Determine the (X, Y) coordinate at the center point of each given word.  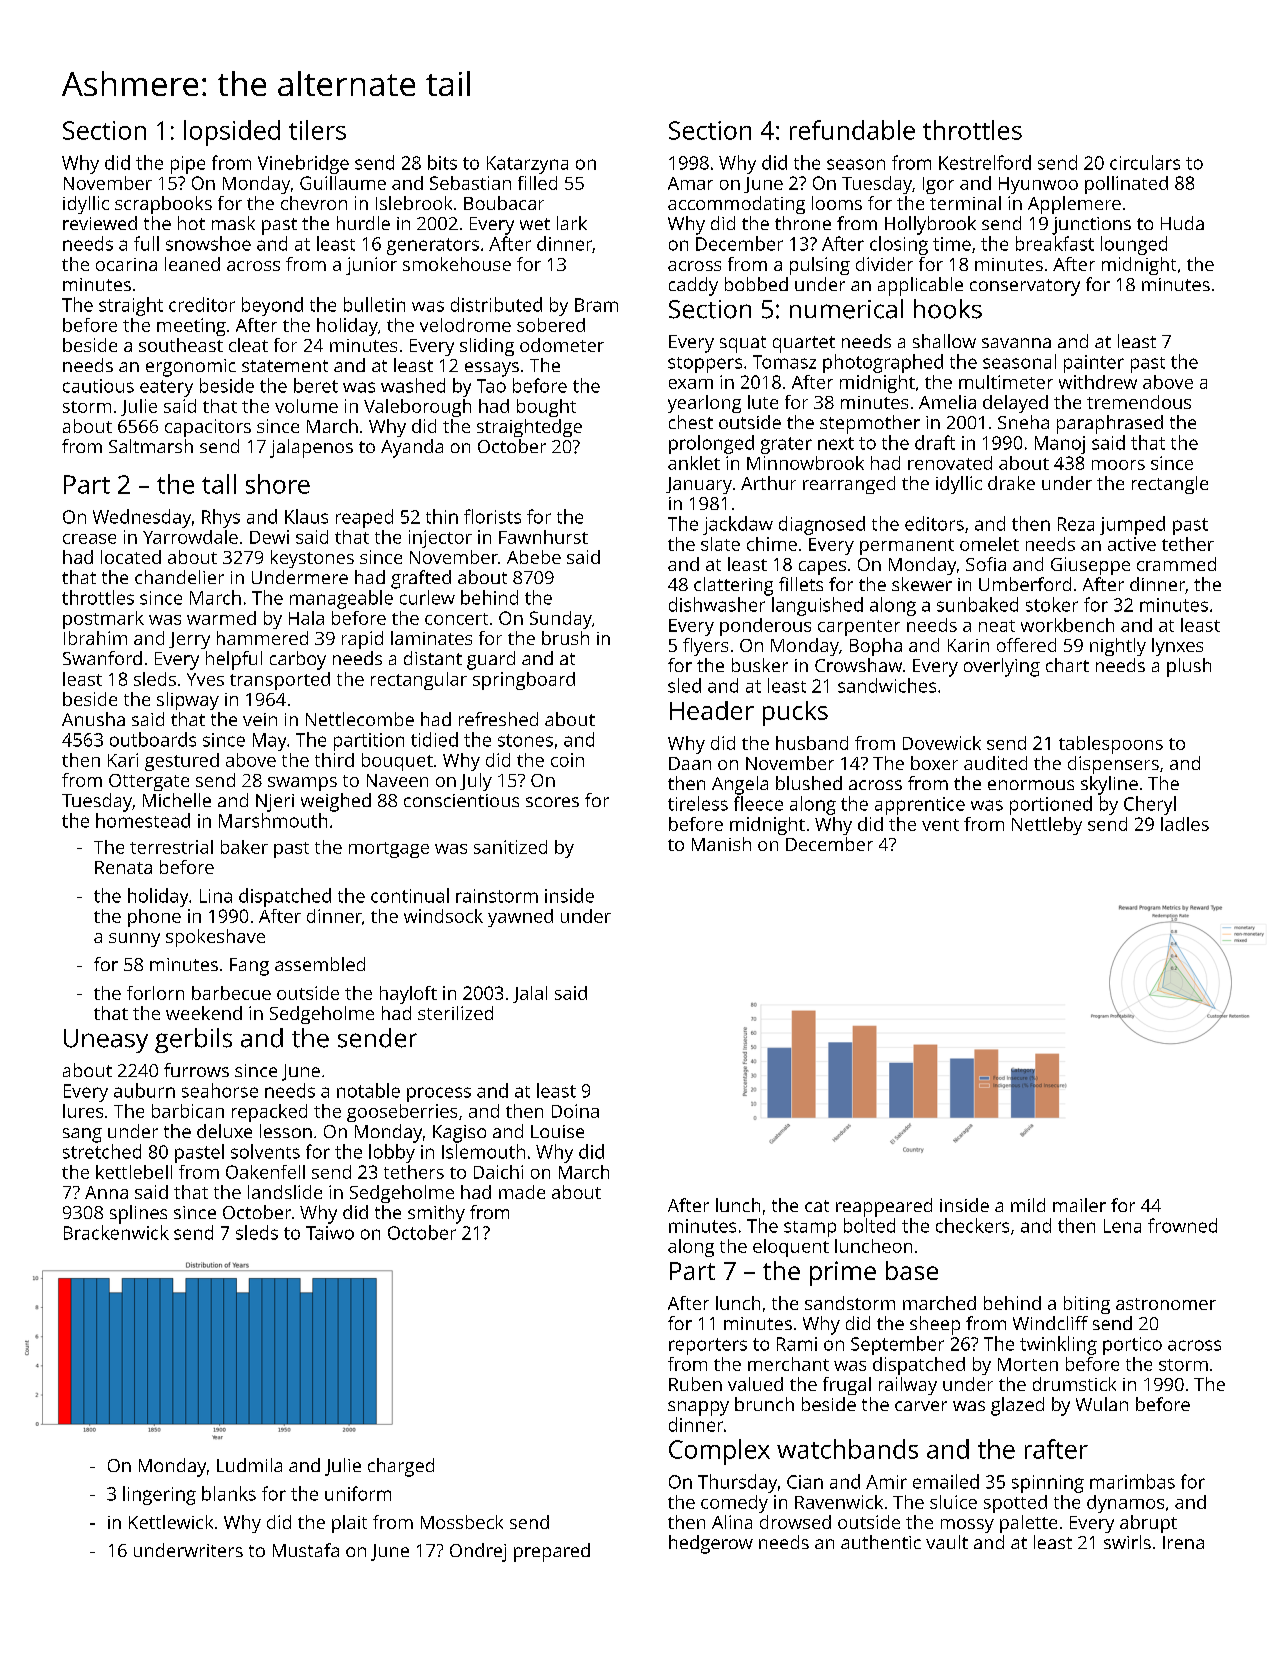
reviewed (100, 223)
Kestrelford (985, 162)
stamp (810, 1229)
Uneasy (106, 1041)
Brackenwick (116, 1232)
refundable (852, 130)
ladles (1185, 824)
